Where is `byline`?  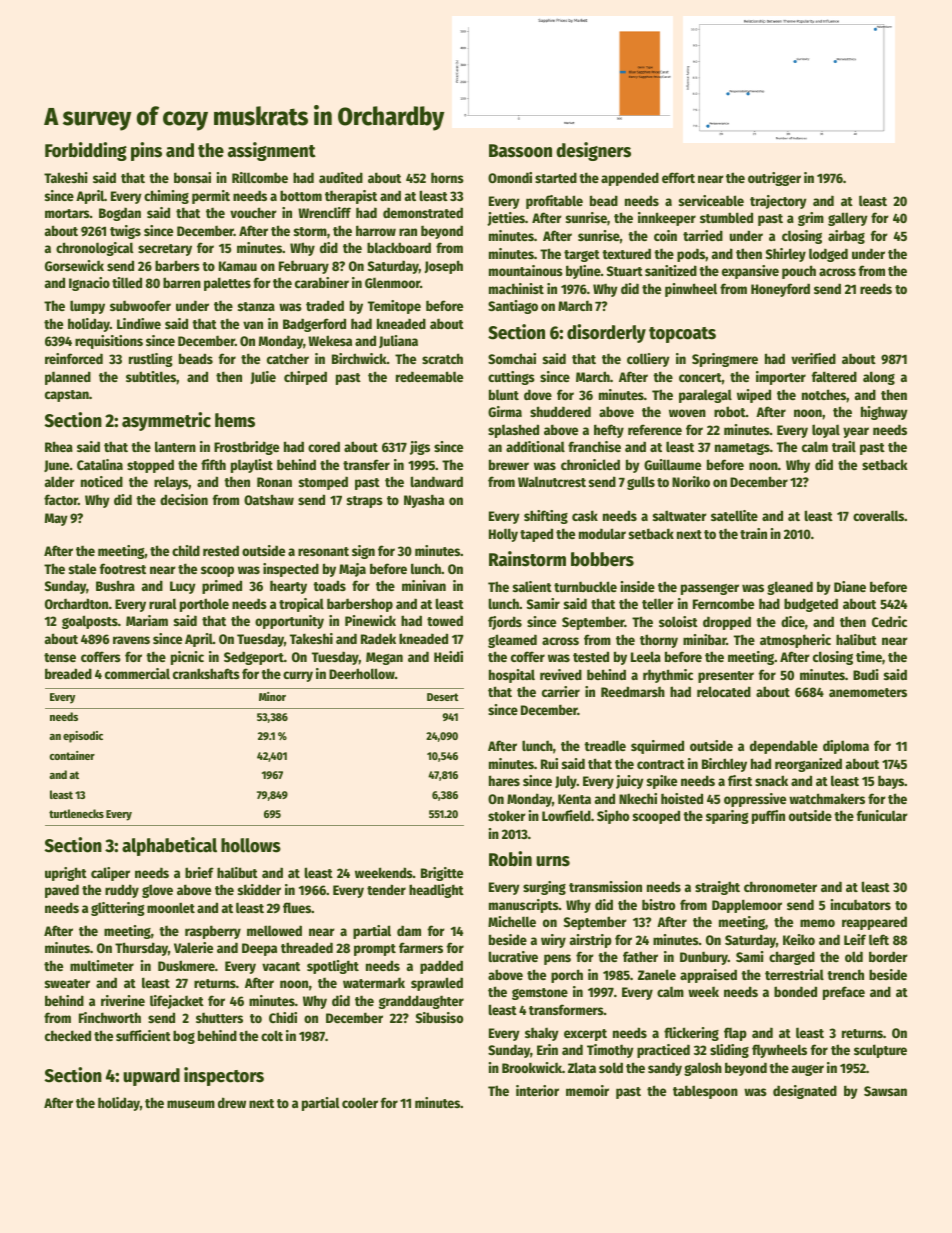
byline is located at coordinates (583, 272).
